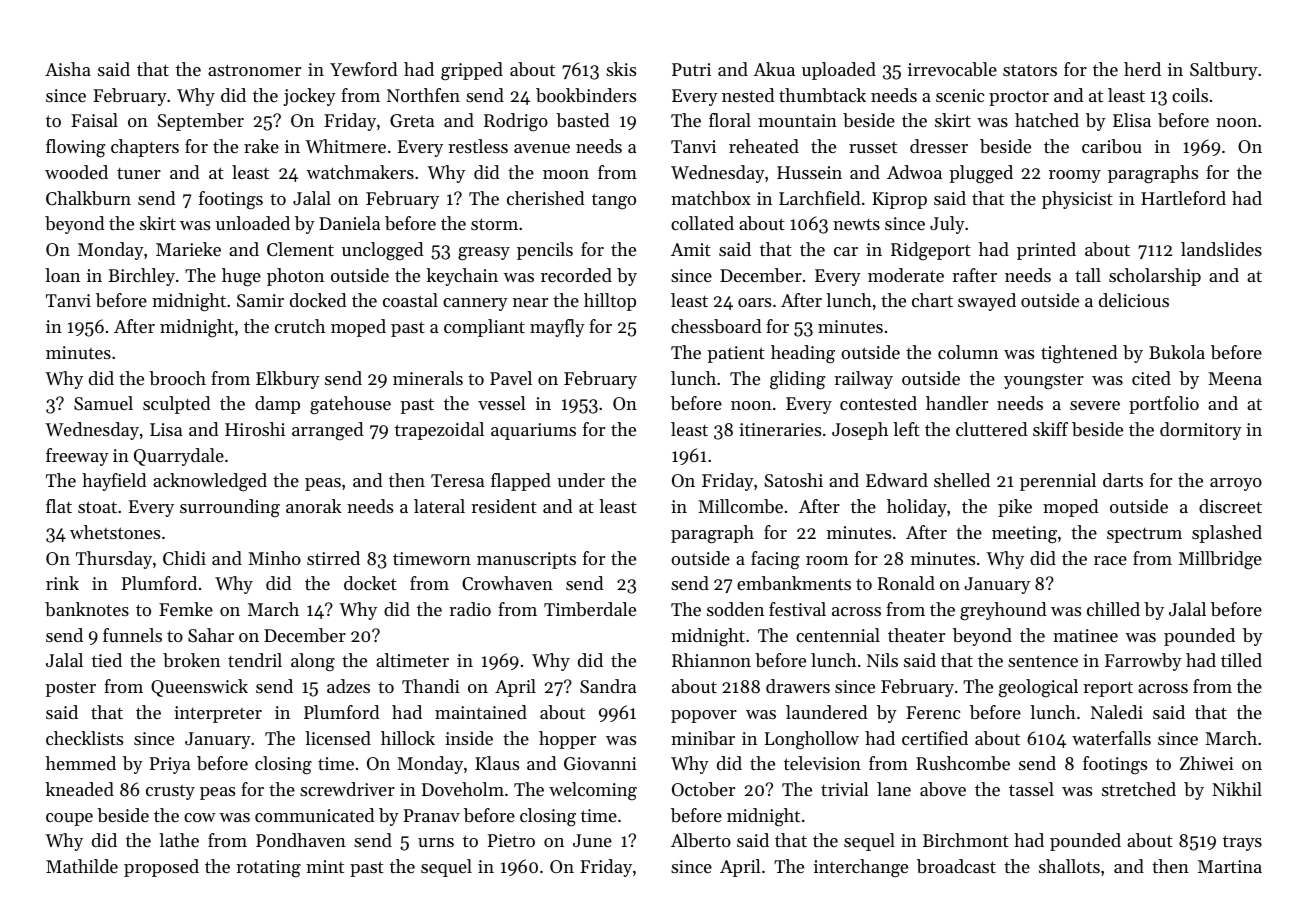 The width and height of the screenshot is (1308, 924). Describe the element at coordinates (691, 69) in the screenshot. I see `Putri` at that location.
